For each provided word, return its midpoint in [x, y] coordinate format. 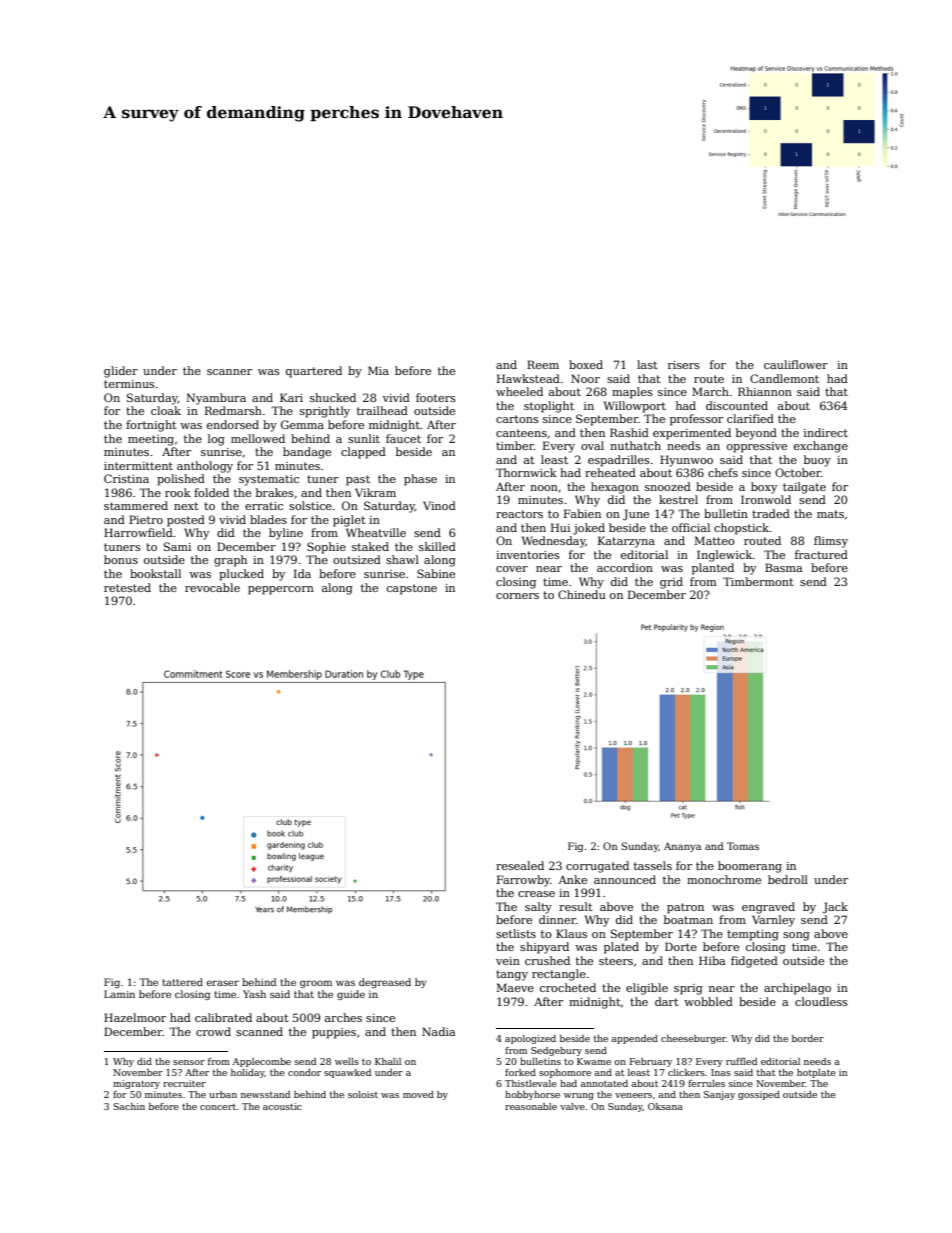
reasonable [531, 1106]
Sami [177, 546]
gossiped [759, 1095]
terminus [129, 384]
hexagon [615, 488]
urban [223, 1094]
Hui [560, 527]
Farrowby [523, 881]
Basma [783, 567]
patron [685, 908]
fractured [821, 554]
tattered [182, 982]
